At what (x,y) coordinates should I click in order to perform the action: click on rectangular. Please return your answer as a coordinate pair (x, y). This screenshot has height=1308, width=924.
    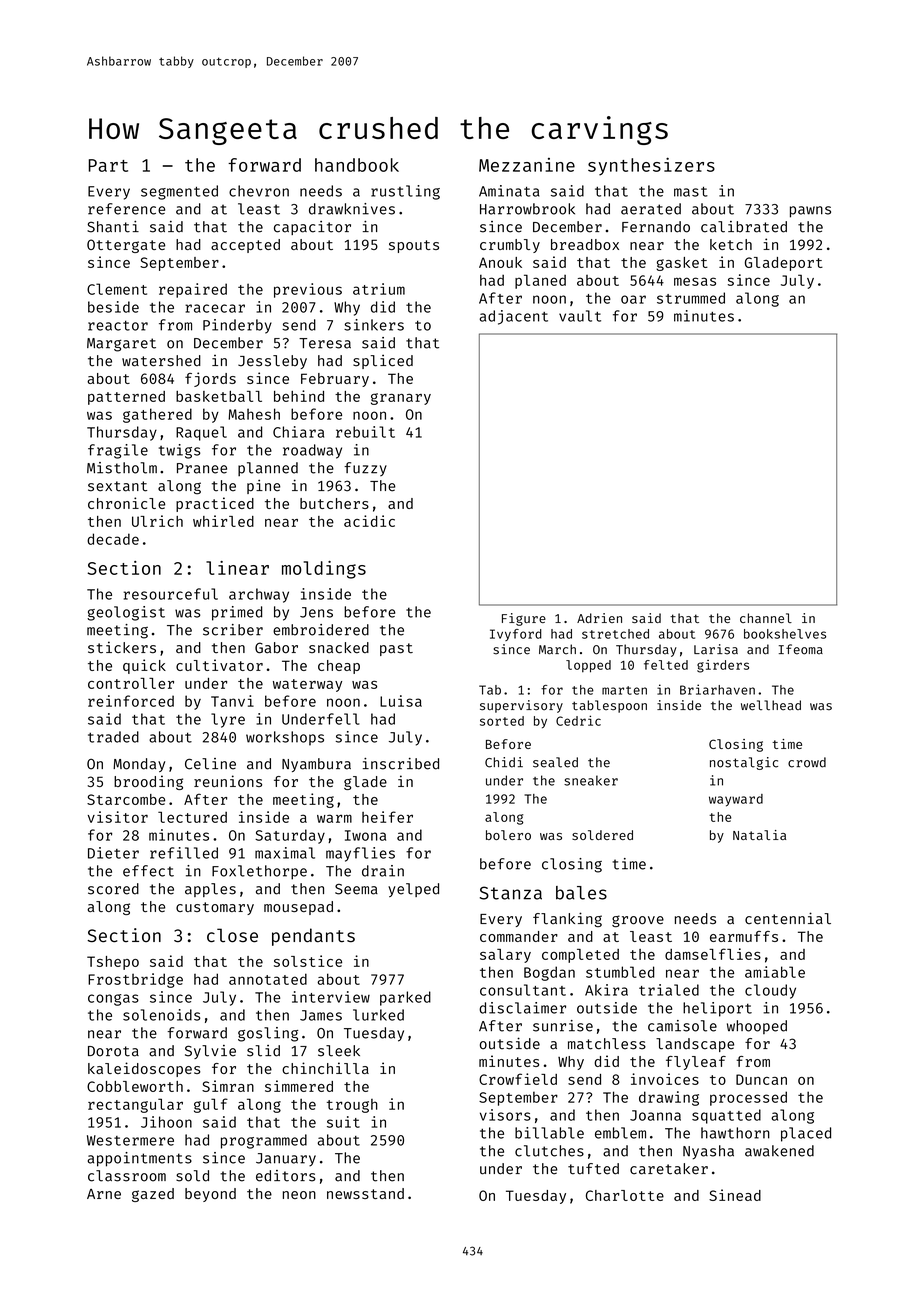
    Looking at the image, I should click on (135, 1105).
